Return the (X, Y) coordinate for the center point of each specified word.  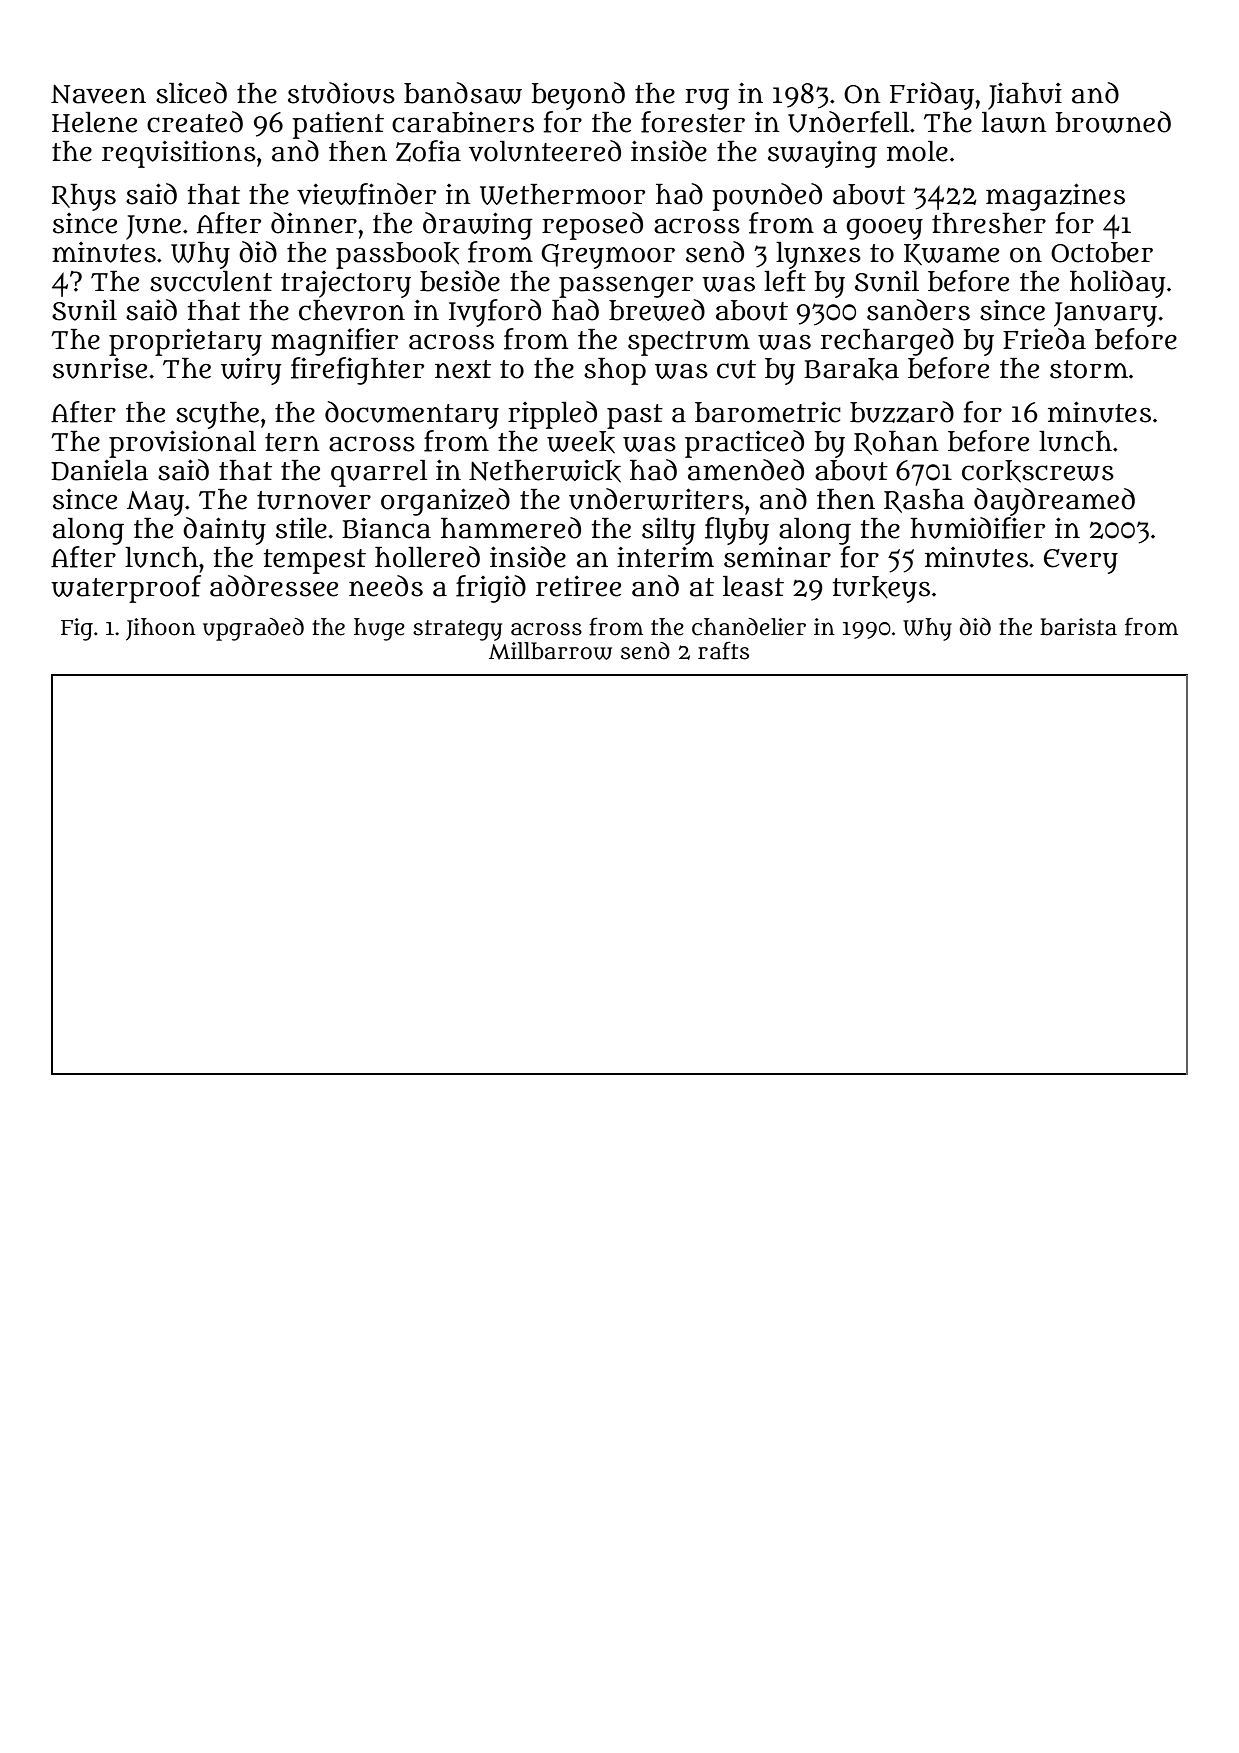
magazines (1055, 197)
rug (707, 99)
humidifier (977, 528)
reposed (592, 226)
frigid (491, 589)
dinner (314, 223)
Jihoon (161, 629)
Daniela (99, 470)
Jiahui (1025, 96)
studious (341, 93)
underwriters (656, 499)
